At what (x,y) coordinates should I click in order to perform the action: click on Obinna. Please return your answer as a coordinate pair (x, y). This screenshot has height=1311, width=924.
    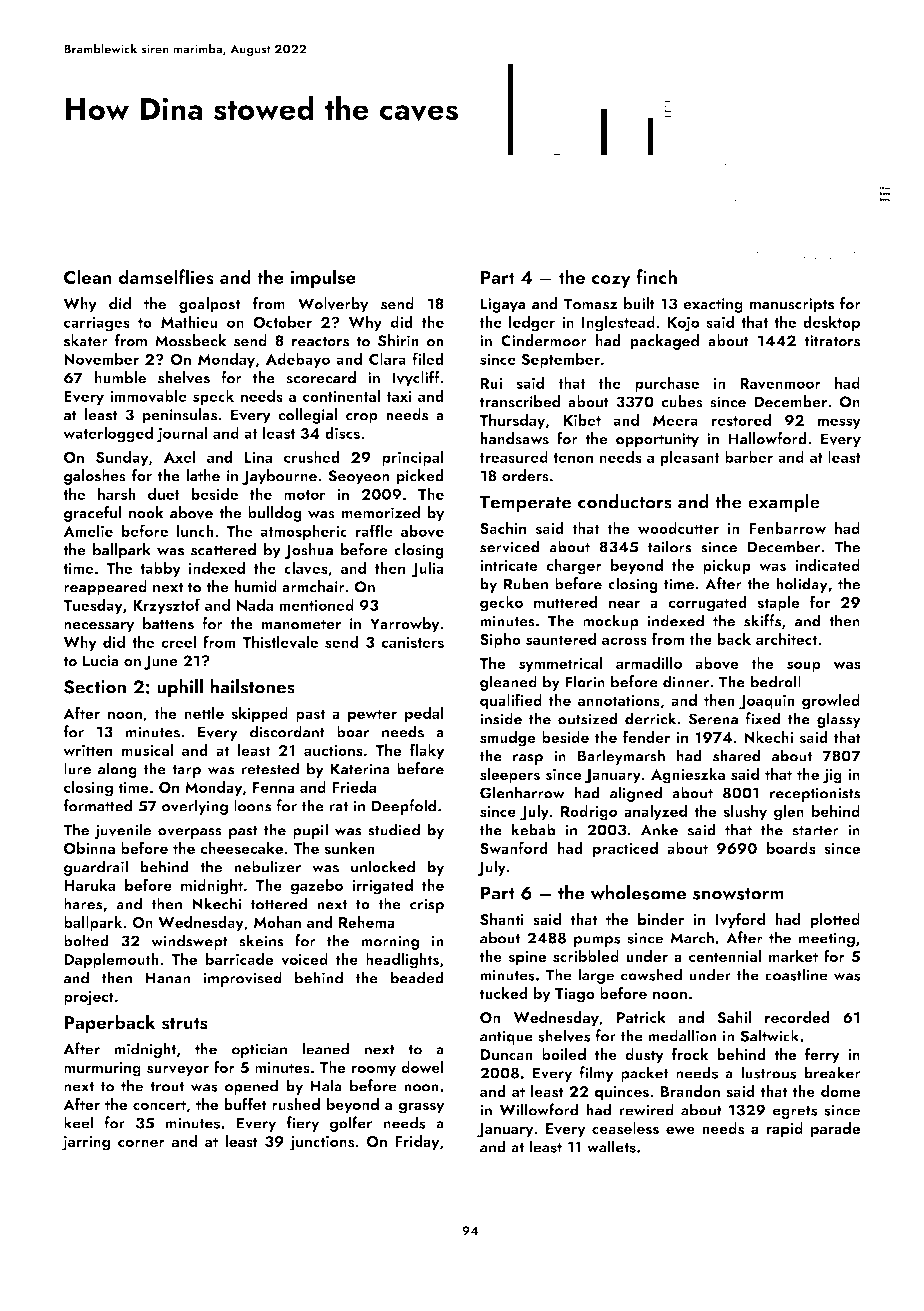
    Looking at the image, I should click on (89, 848).
